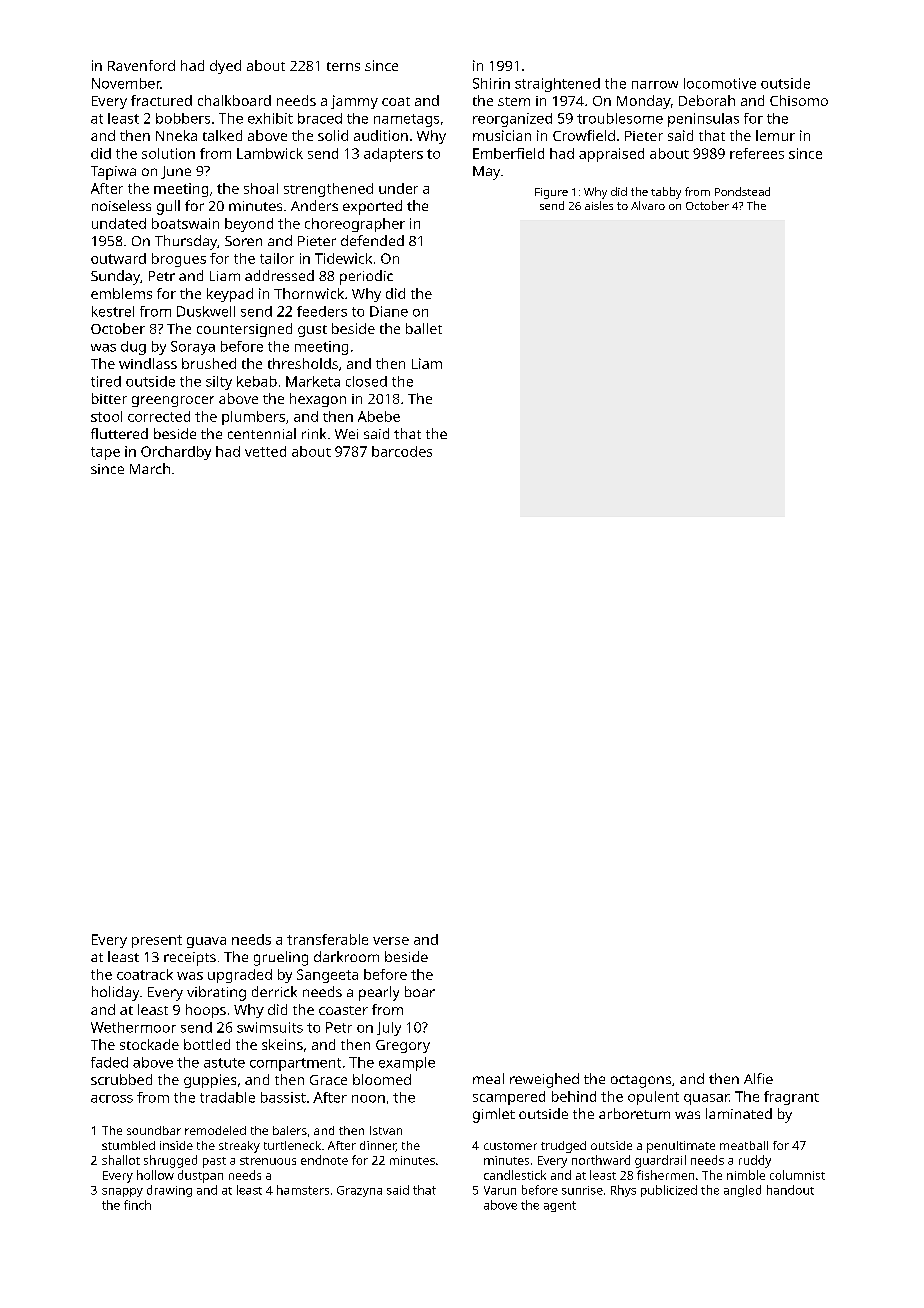 The height and width of the document is (1308, 924). What do you see at coordinates (157, 941) in the document?
I see `present` at bounding box center [157, 941].
